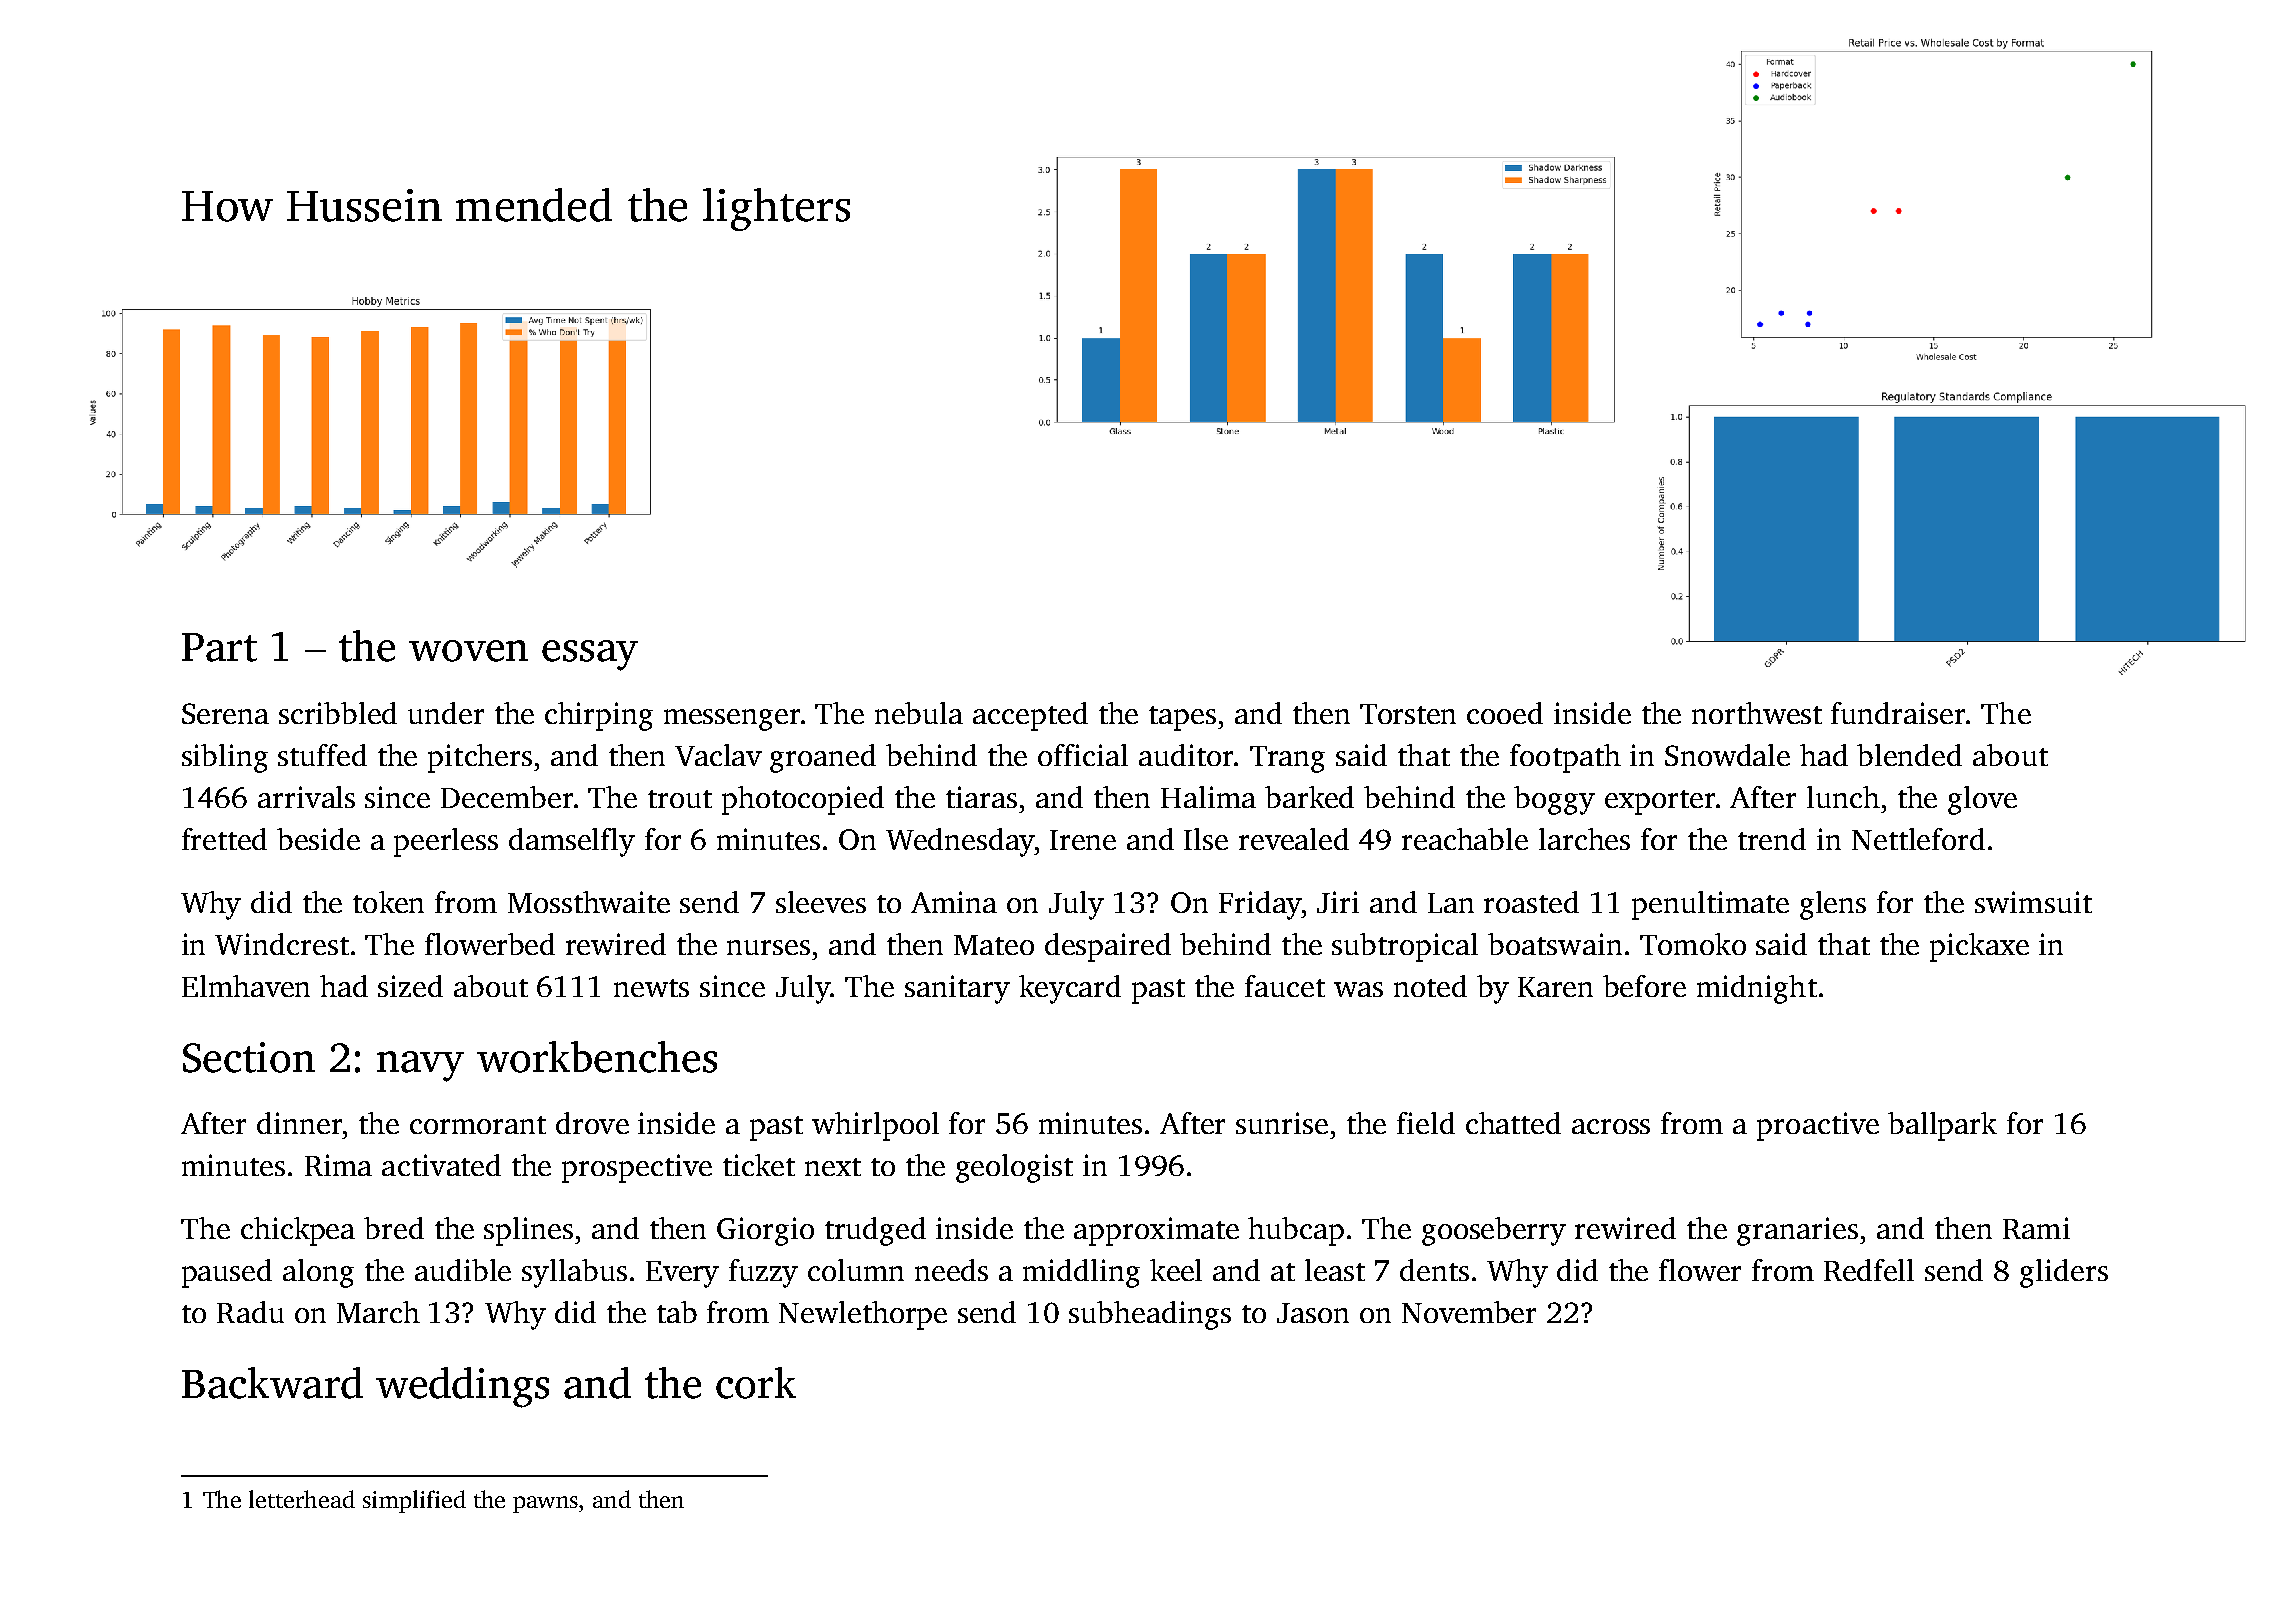 Image resolution: width=2292 pixels, height=1620 pixels. I want to click on pickaxe, so click(1979, 947).
